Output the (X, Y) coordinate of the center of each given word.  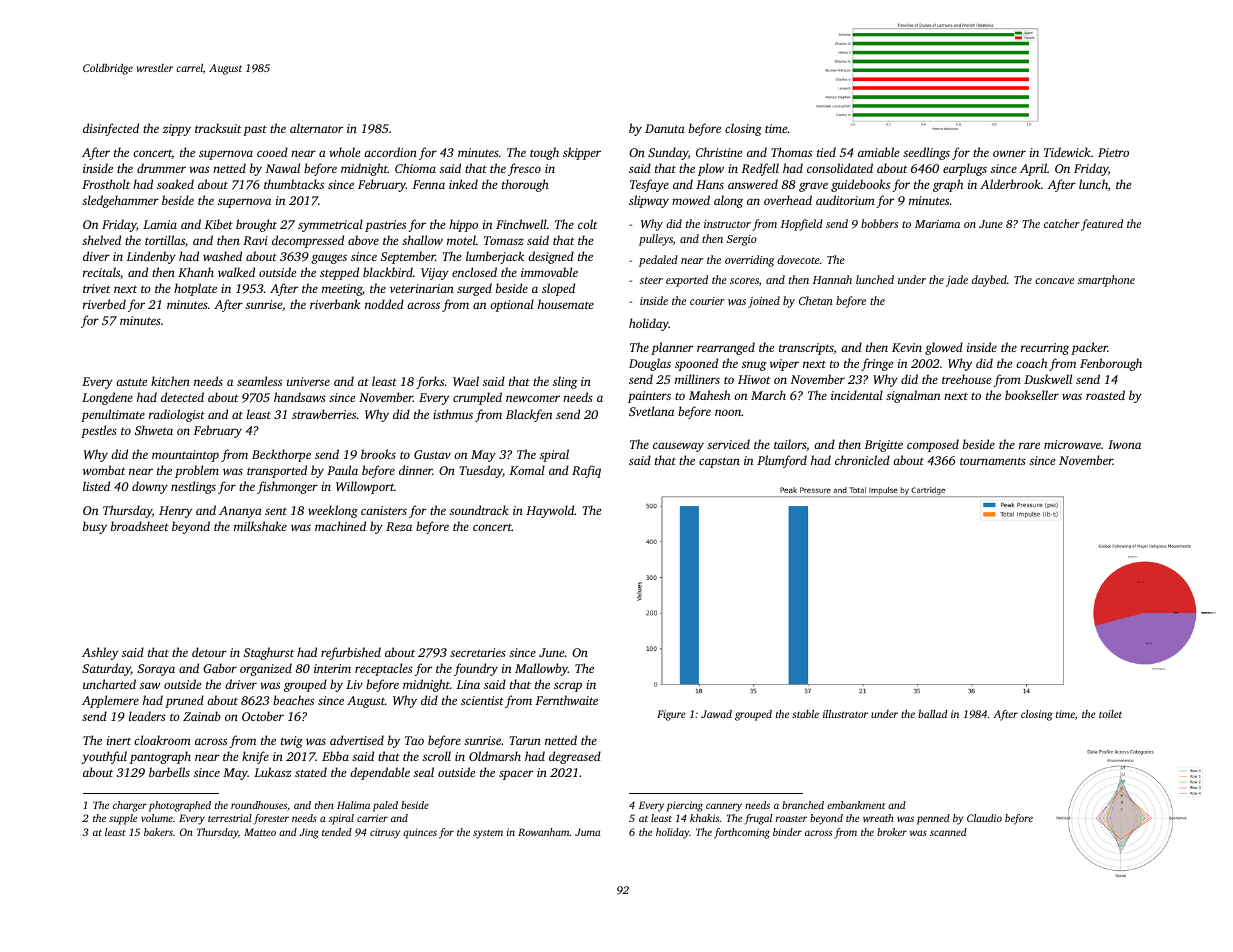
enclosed (474, 272)
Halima (353, 805)
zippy (177, 130)
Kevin (907, 347)
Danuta (665, 128)
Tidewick (1067, 152)
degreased (575, 757)
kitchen (170, 381)
